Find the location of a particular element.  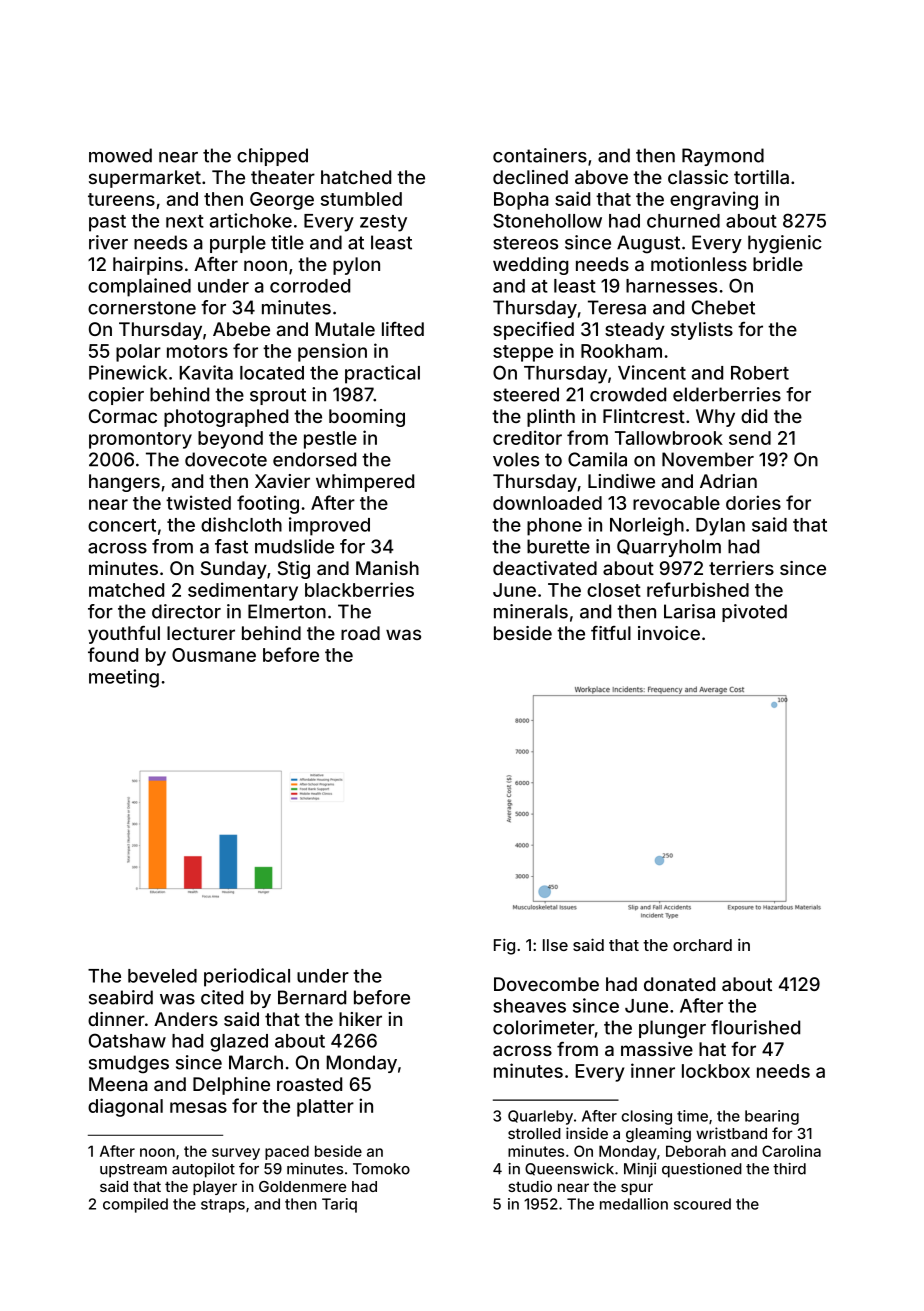

containers is located at coordinates (540, 155).
